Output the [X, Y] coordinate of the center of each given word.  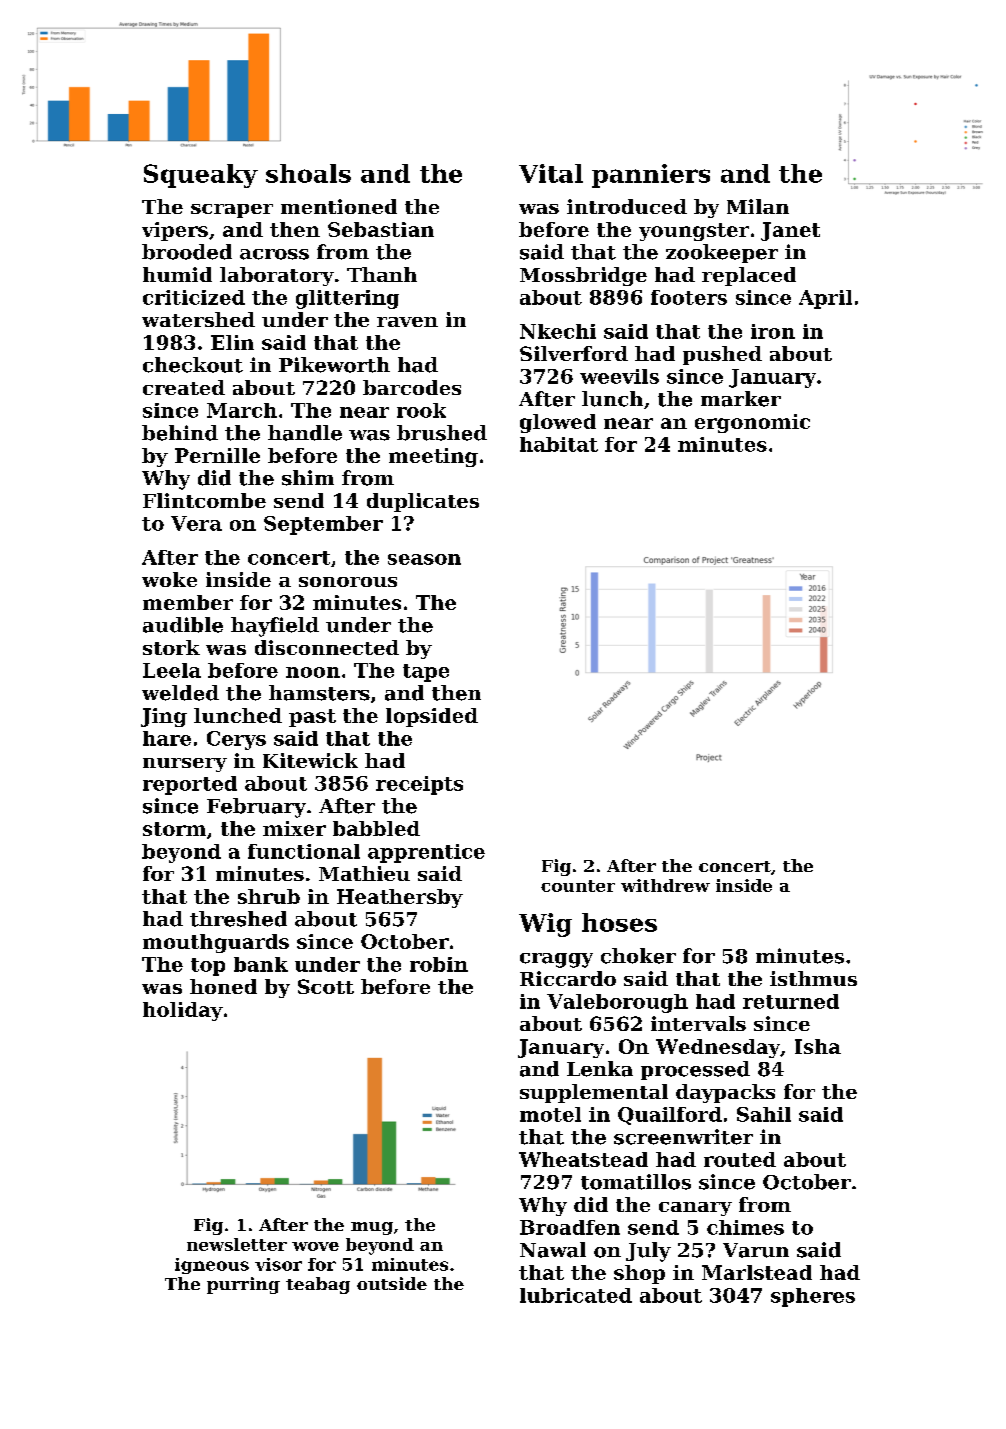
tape [426, 673]
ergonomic [752, 423]
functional [304, 851]
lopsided [432, 717]
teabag [318, 1285]
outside [392, 1283]
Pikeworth [334, 365]
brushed [442, 433]
